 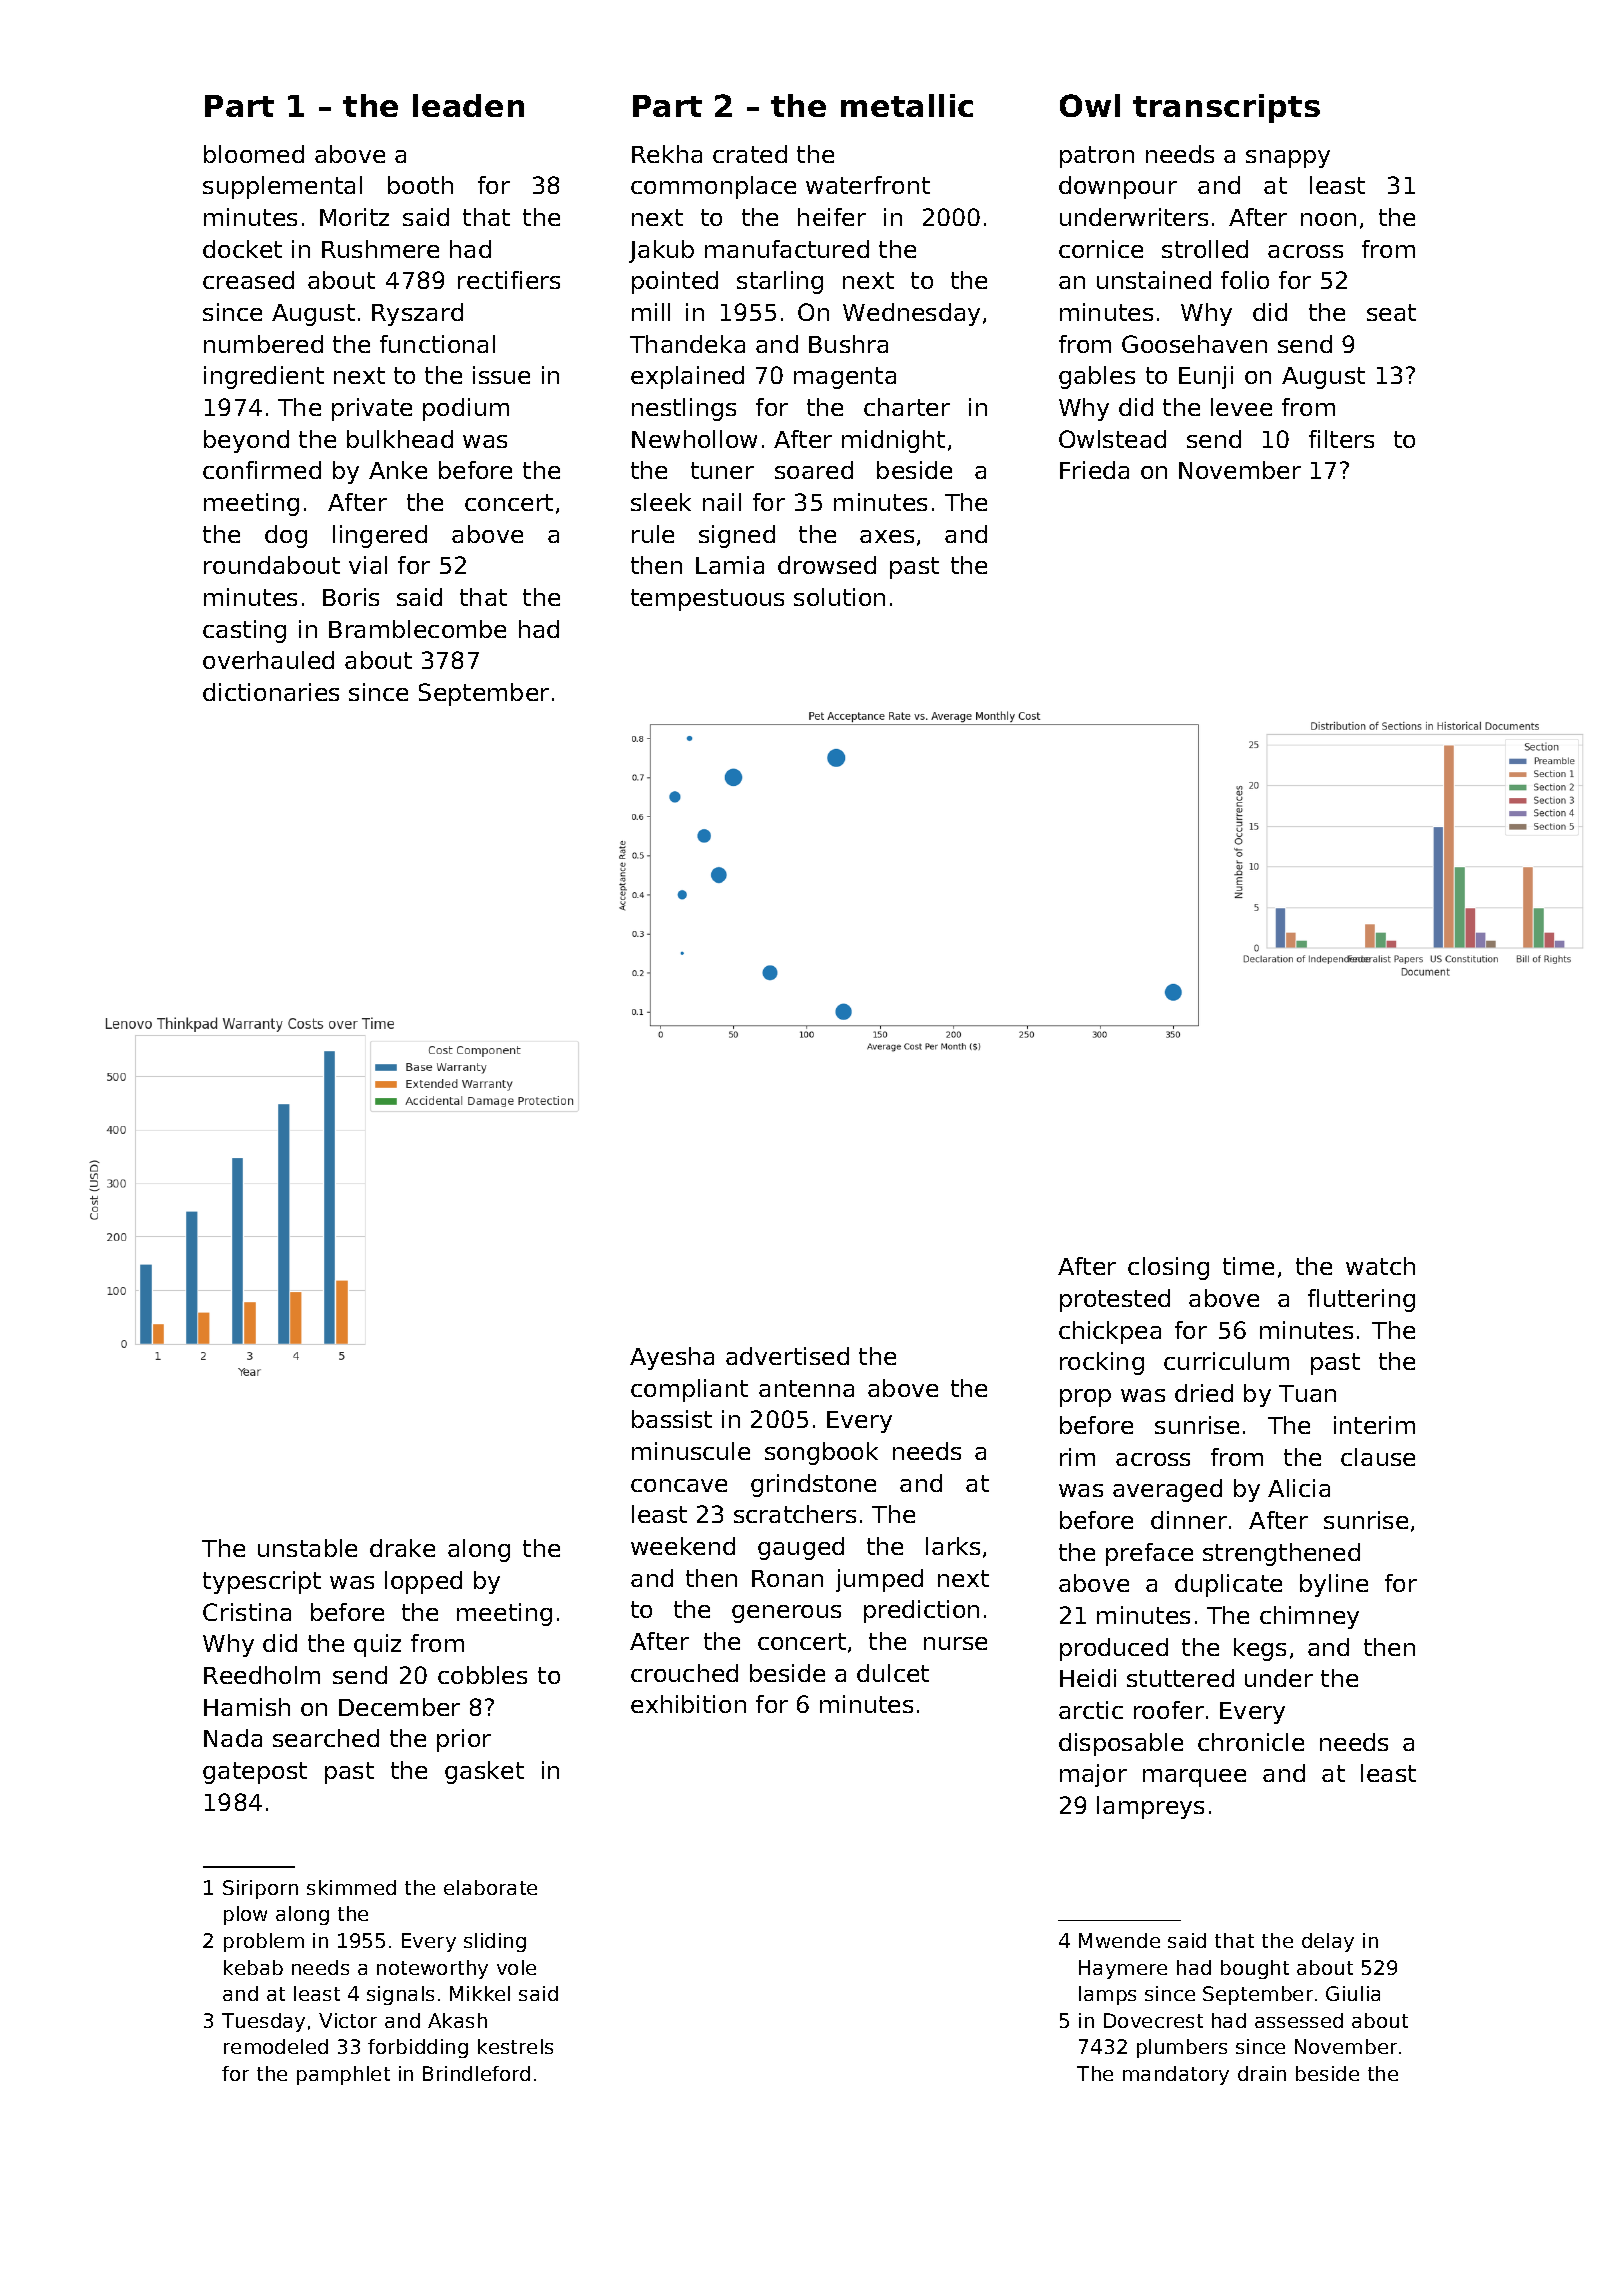 I want to click on metallic, so click(x=907, y=105).
